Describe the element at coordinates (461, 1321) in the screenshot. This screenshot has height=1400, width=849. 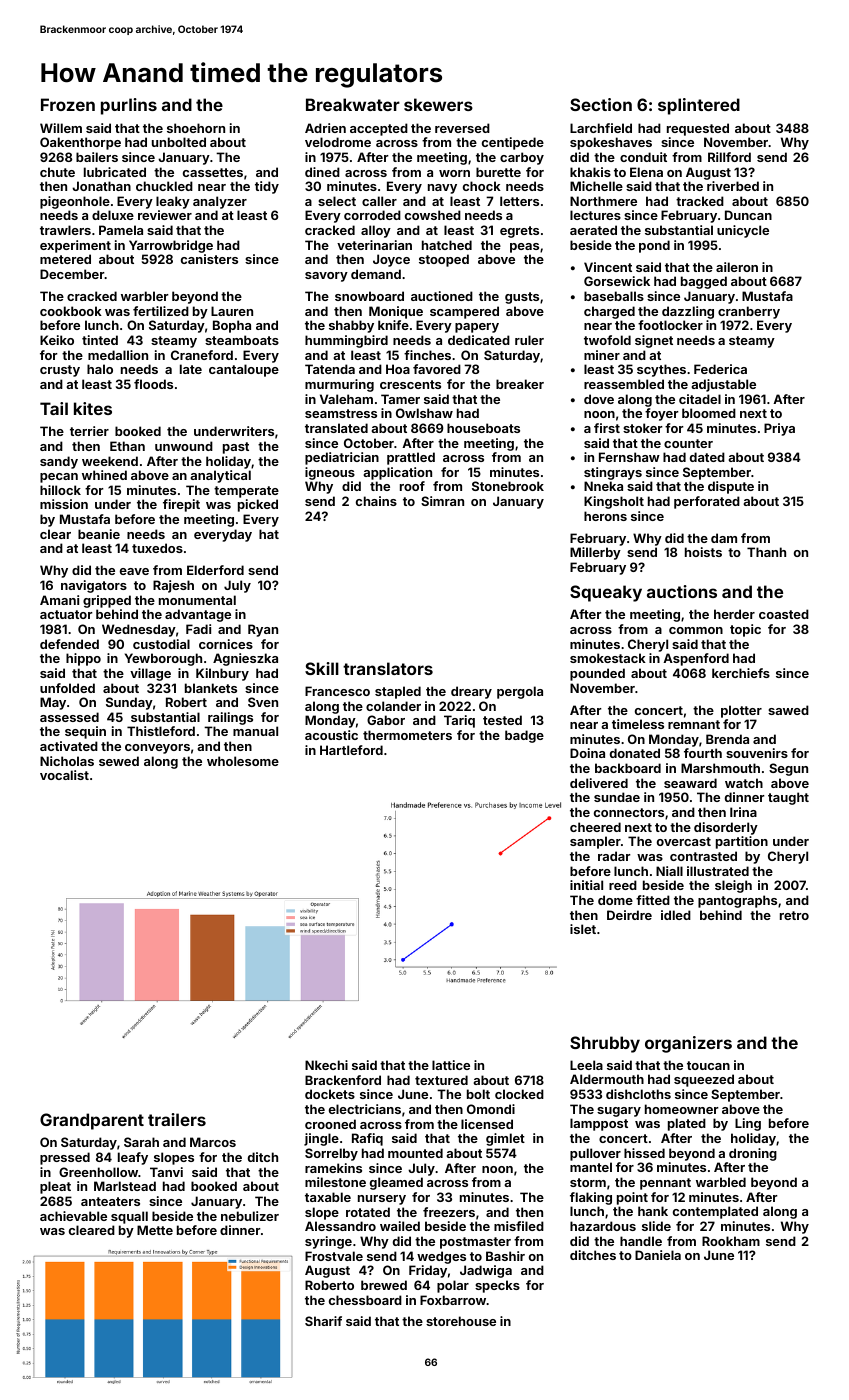
I see `storehouse` at that location.
